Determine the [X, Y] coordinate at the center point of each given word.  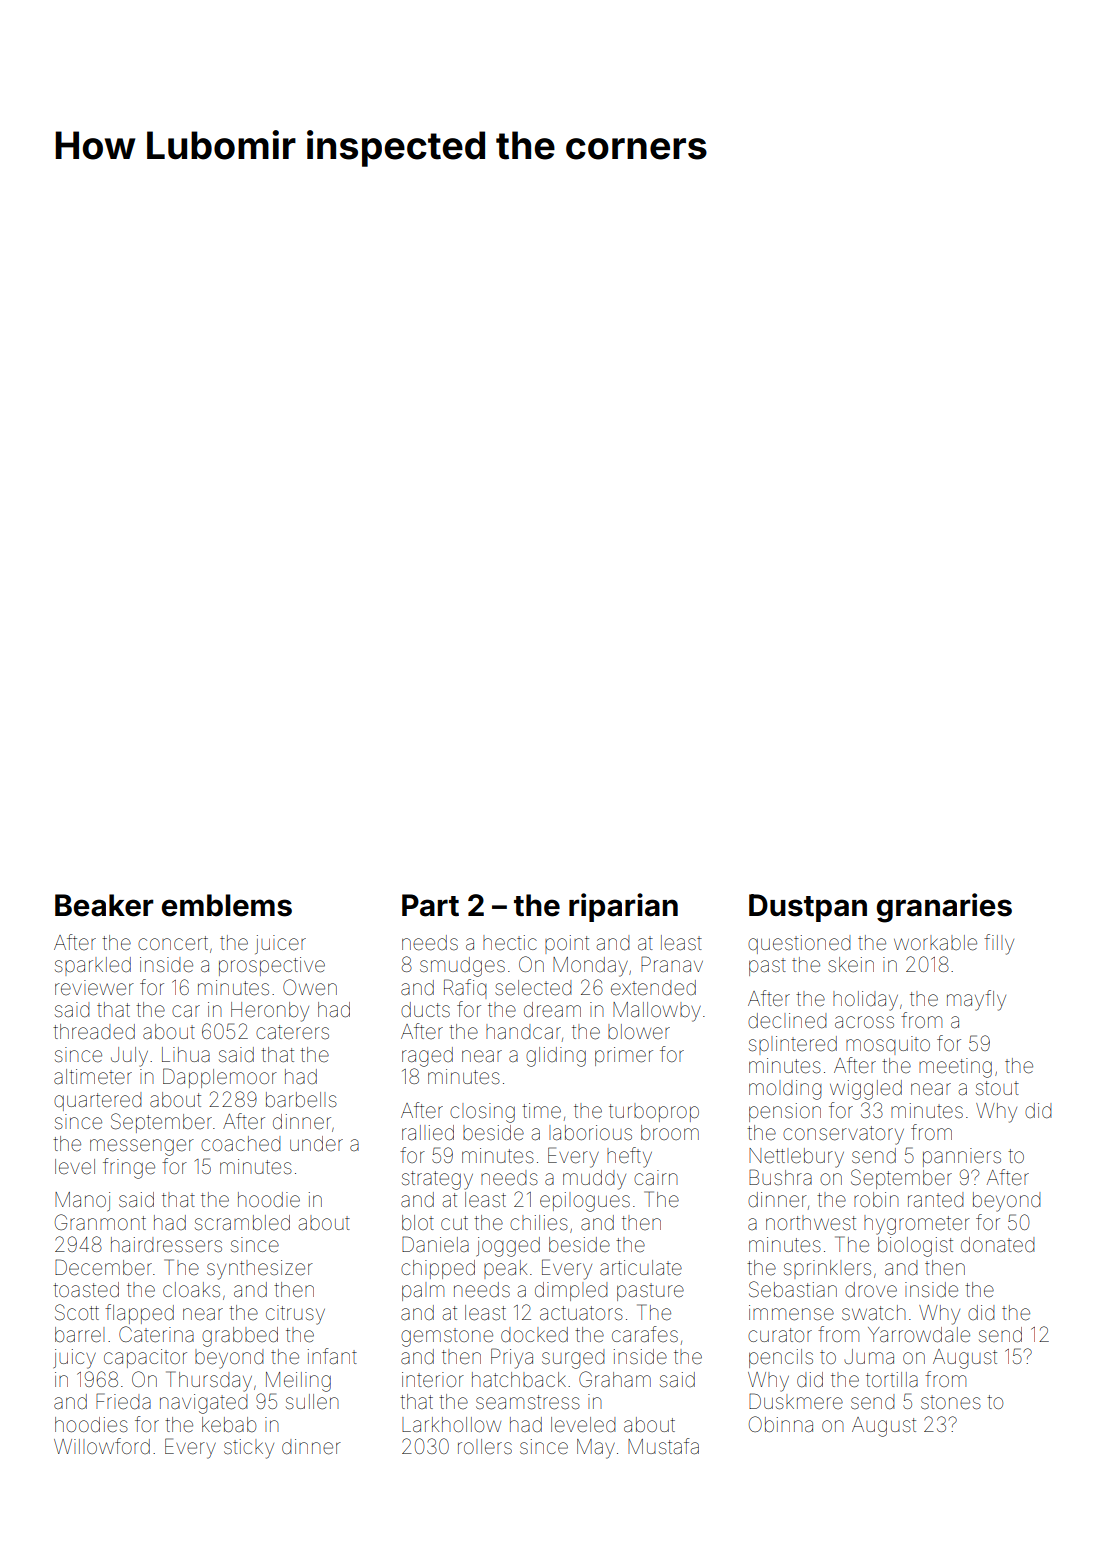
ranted [935, 1200]
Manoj [82, 1201]
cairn [656, 1177]
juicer [280, 944]
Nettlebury [796, 1158]
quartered [97, 1101]
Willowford [102, 1446]
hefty [629, 1157]
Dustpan [808, 908]
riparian [623, 907]
